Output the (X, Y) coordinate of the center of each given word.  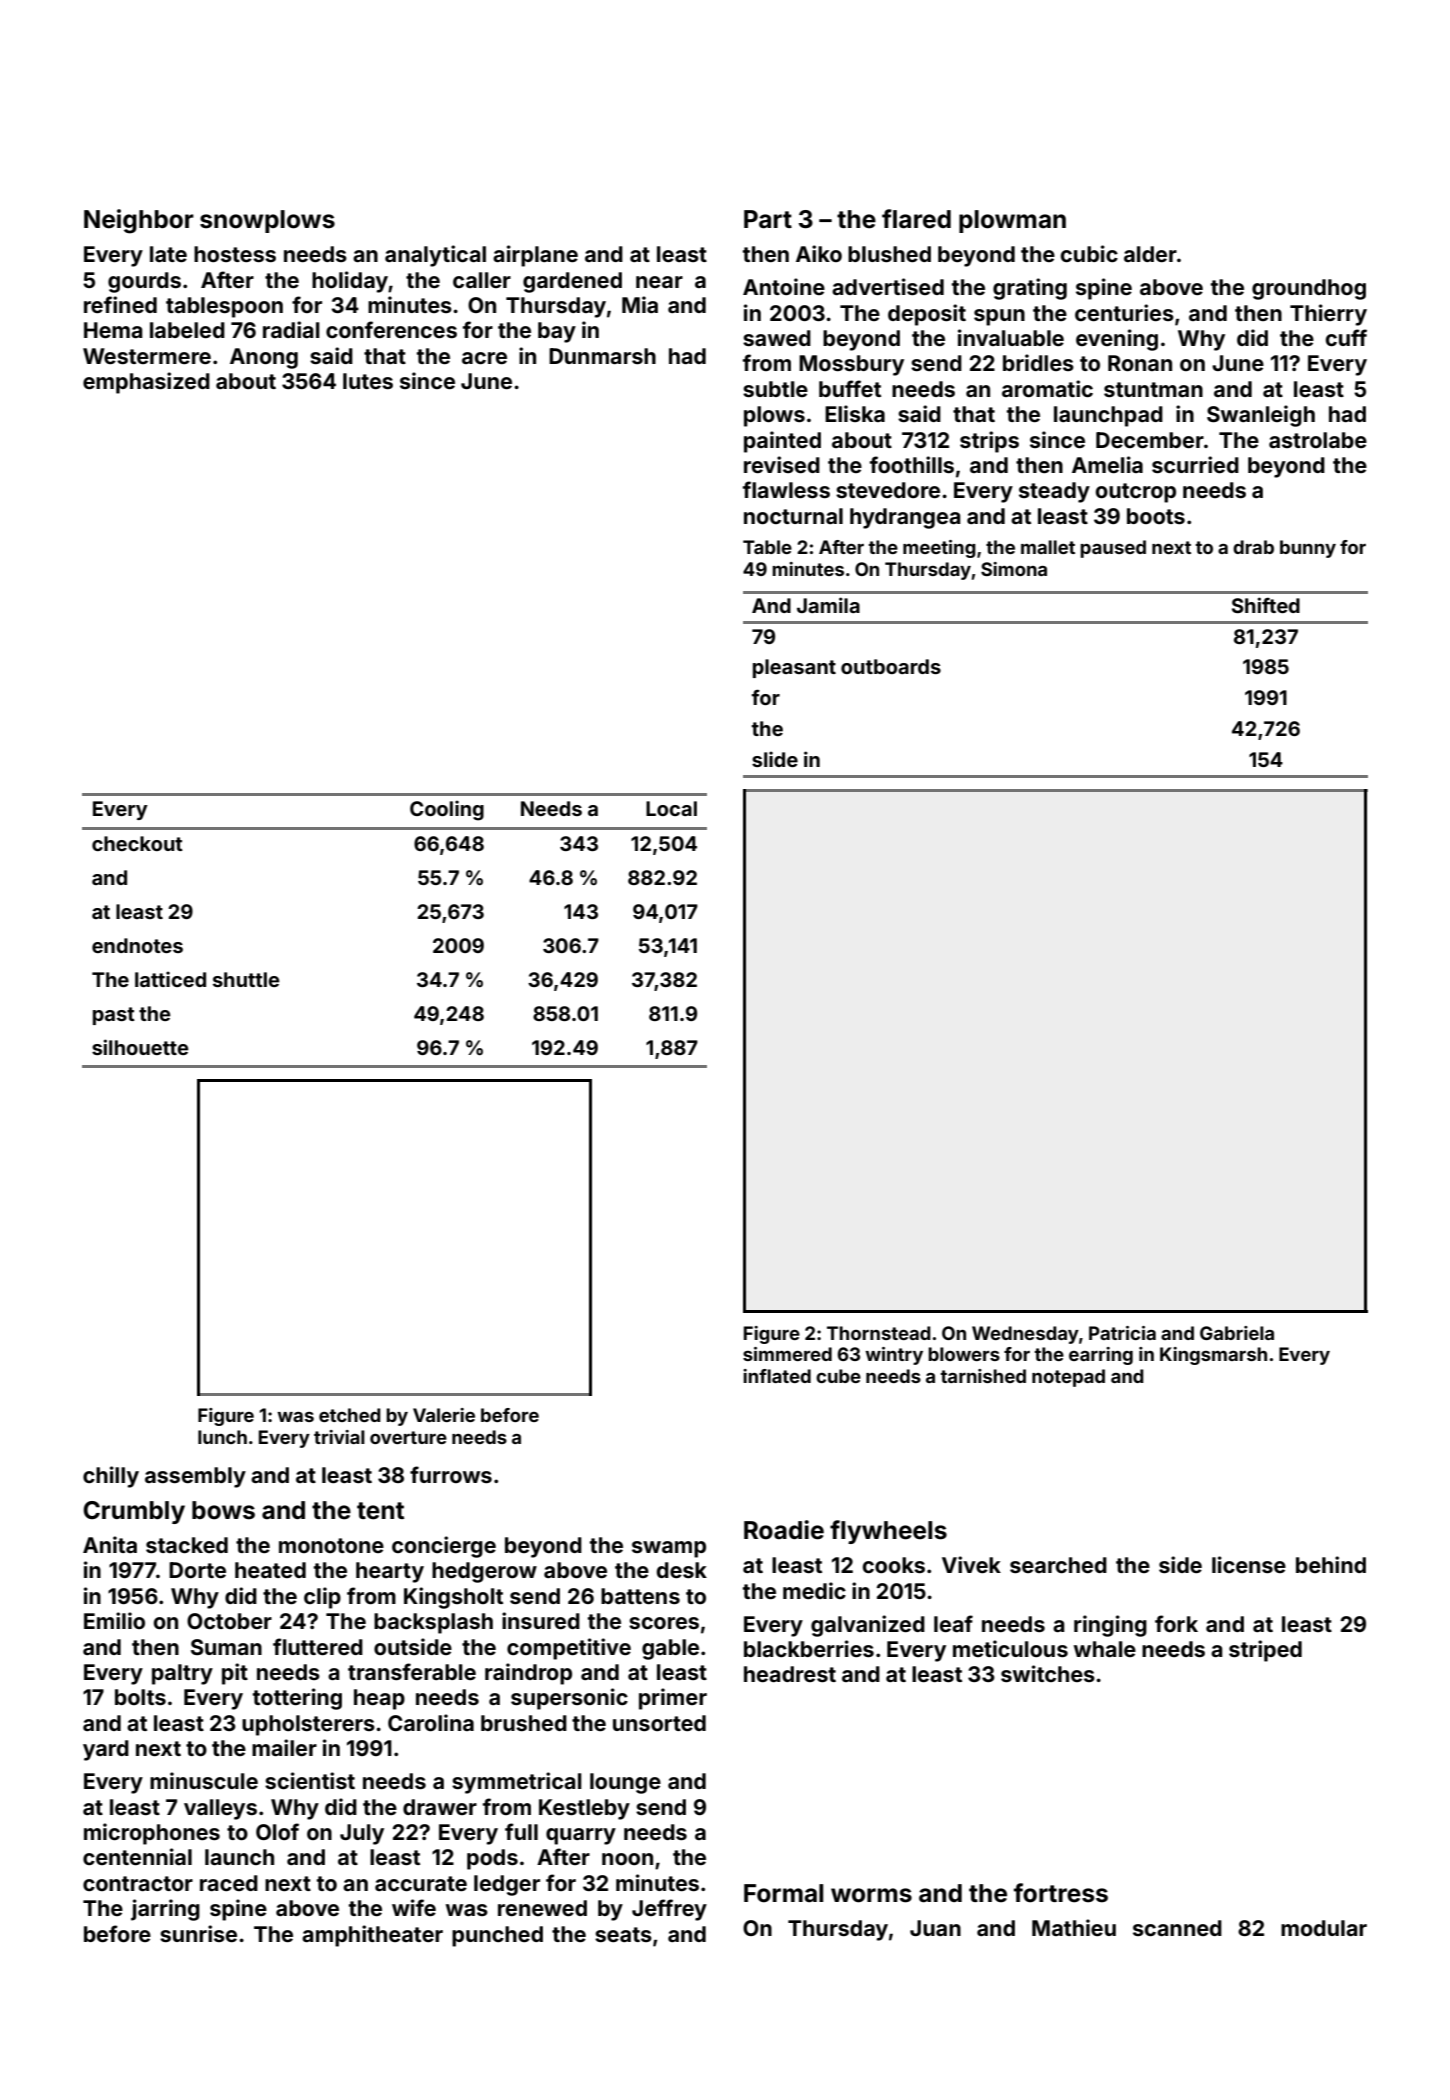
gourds (144, 282)
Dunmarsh (602, 356)
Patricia (1122, 1333)
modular (1324, 1928)
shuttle (246, 979)
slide (775, 759)
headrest (790, 1674)
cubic (1089, 253)
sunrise (198, 1933)
